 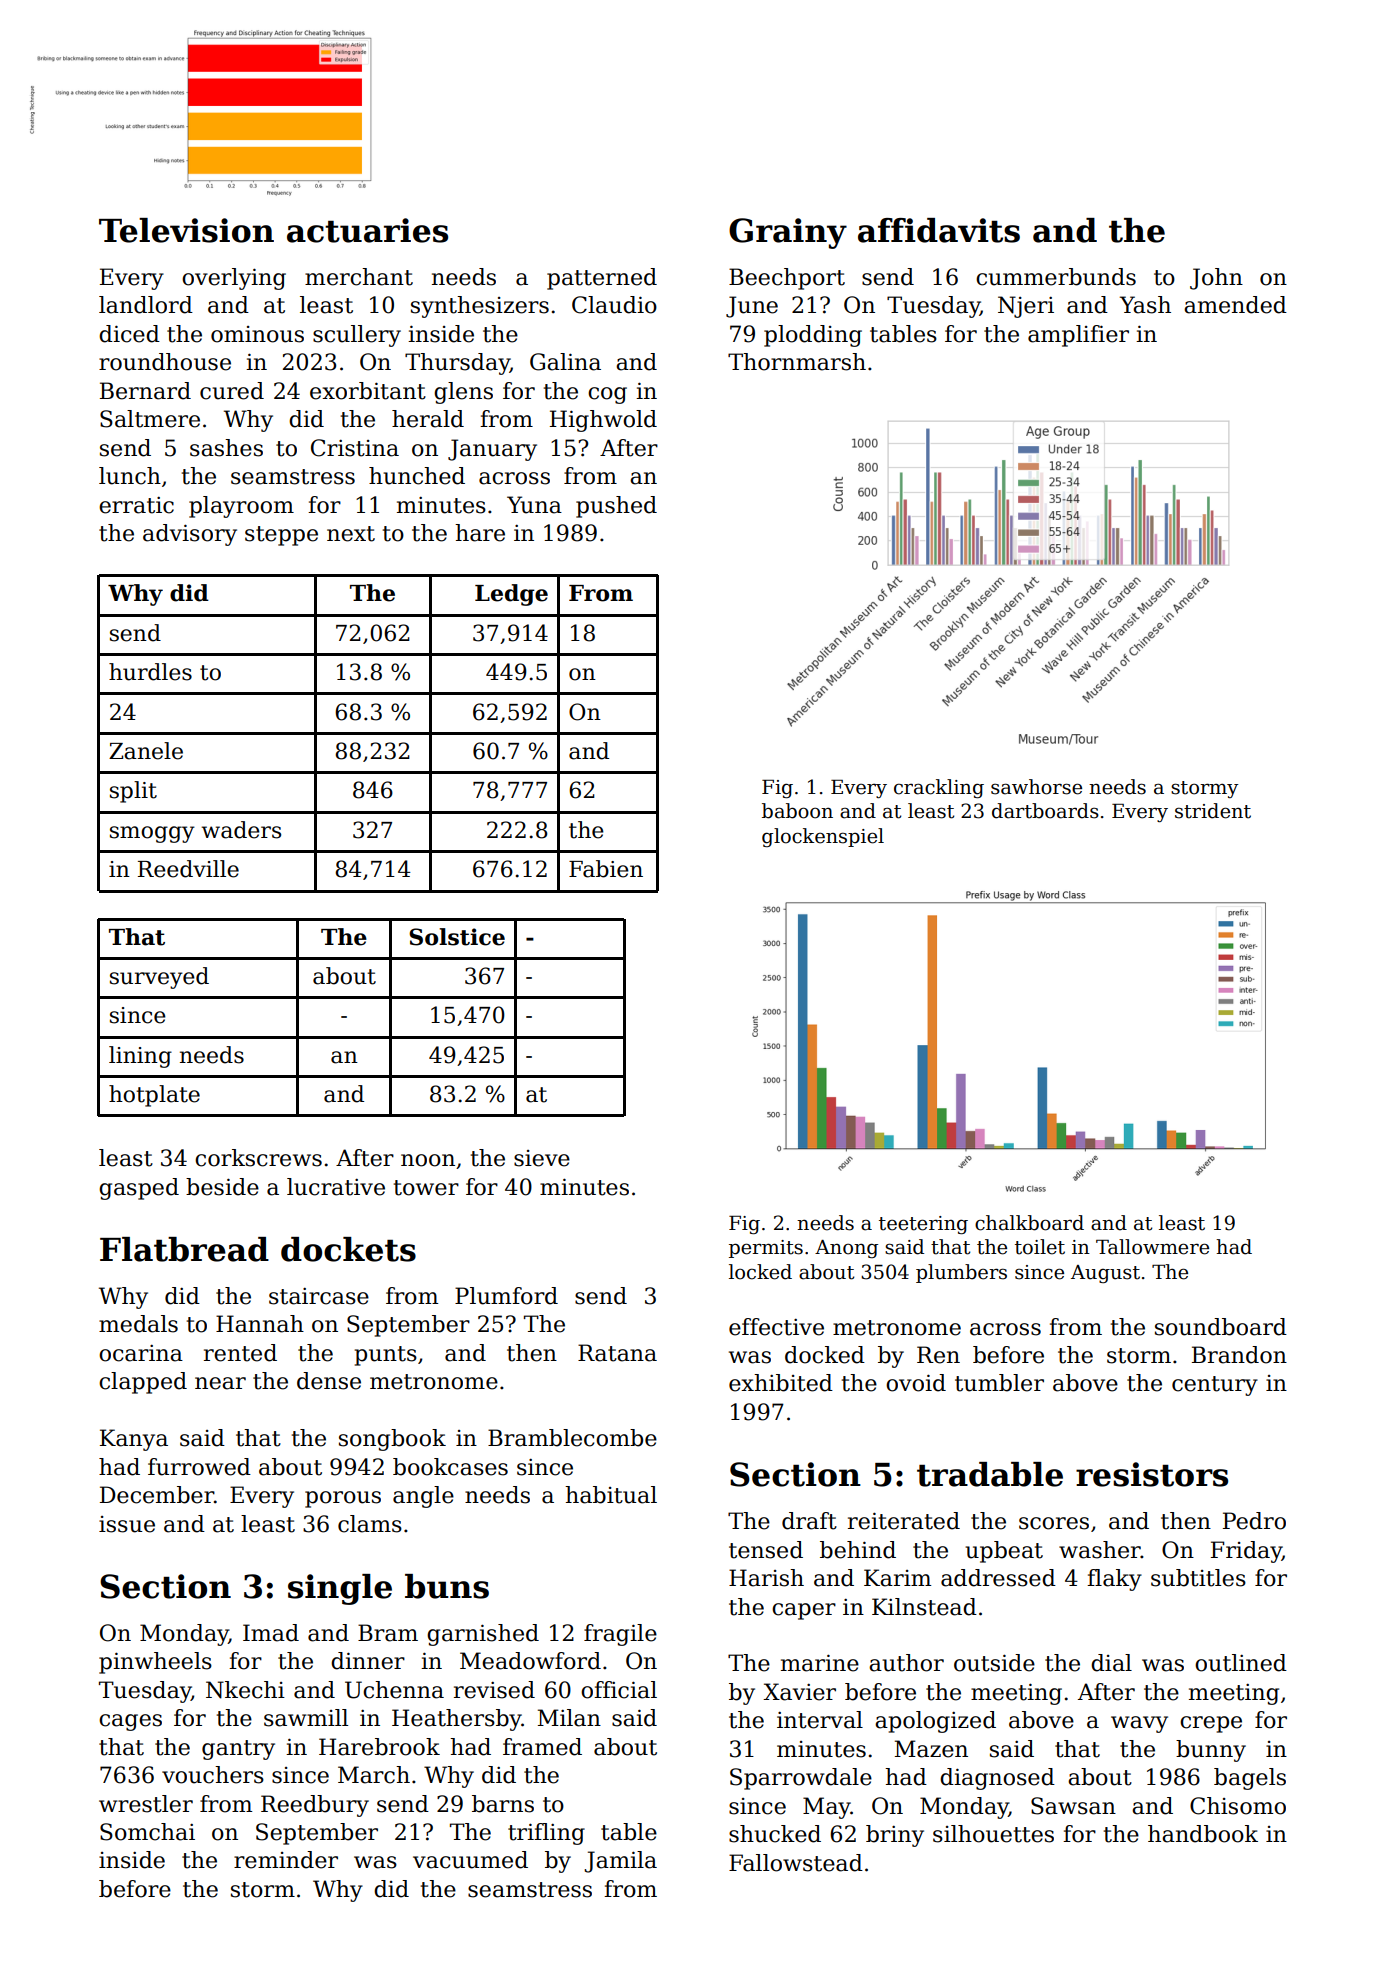 What do you see at coordinates (220, 1383) in the screenshot?
I see `near` at bounding box center [220, 1383].
